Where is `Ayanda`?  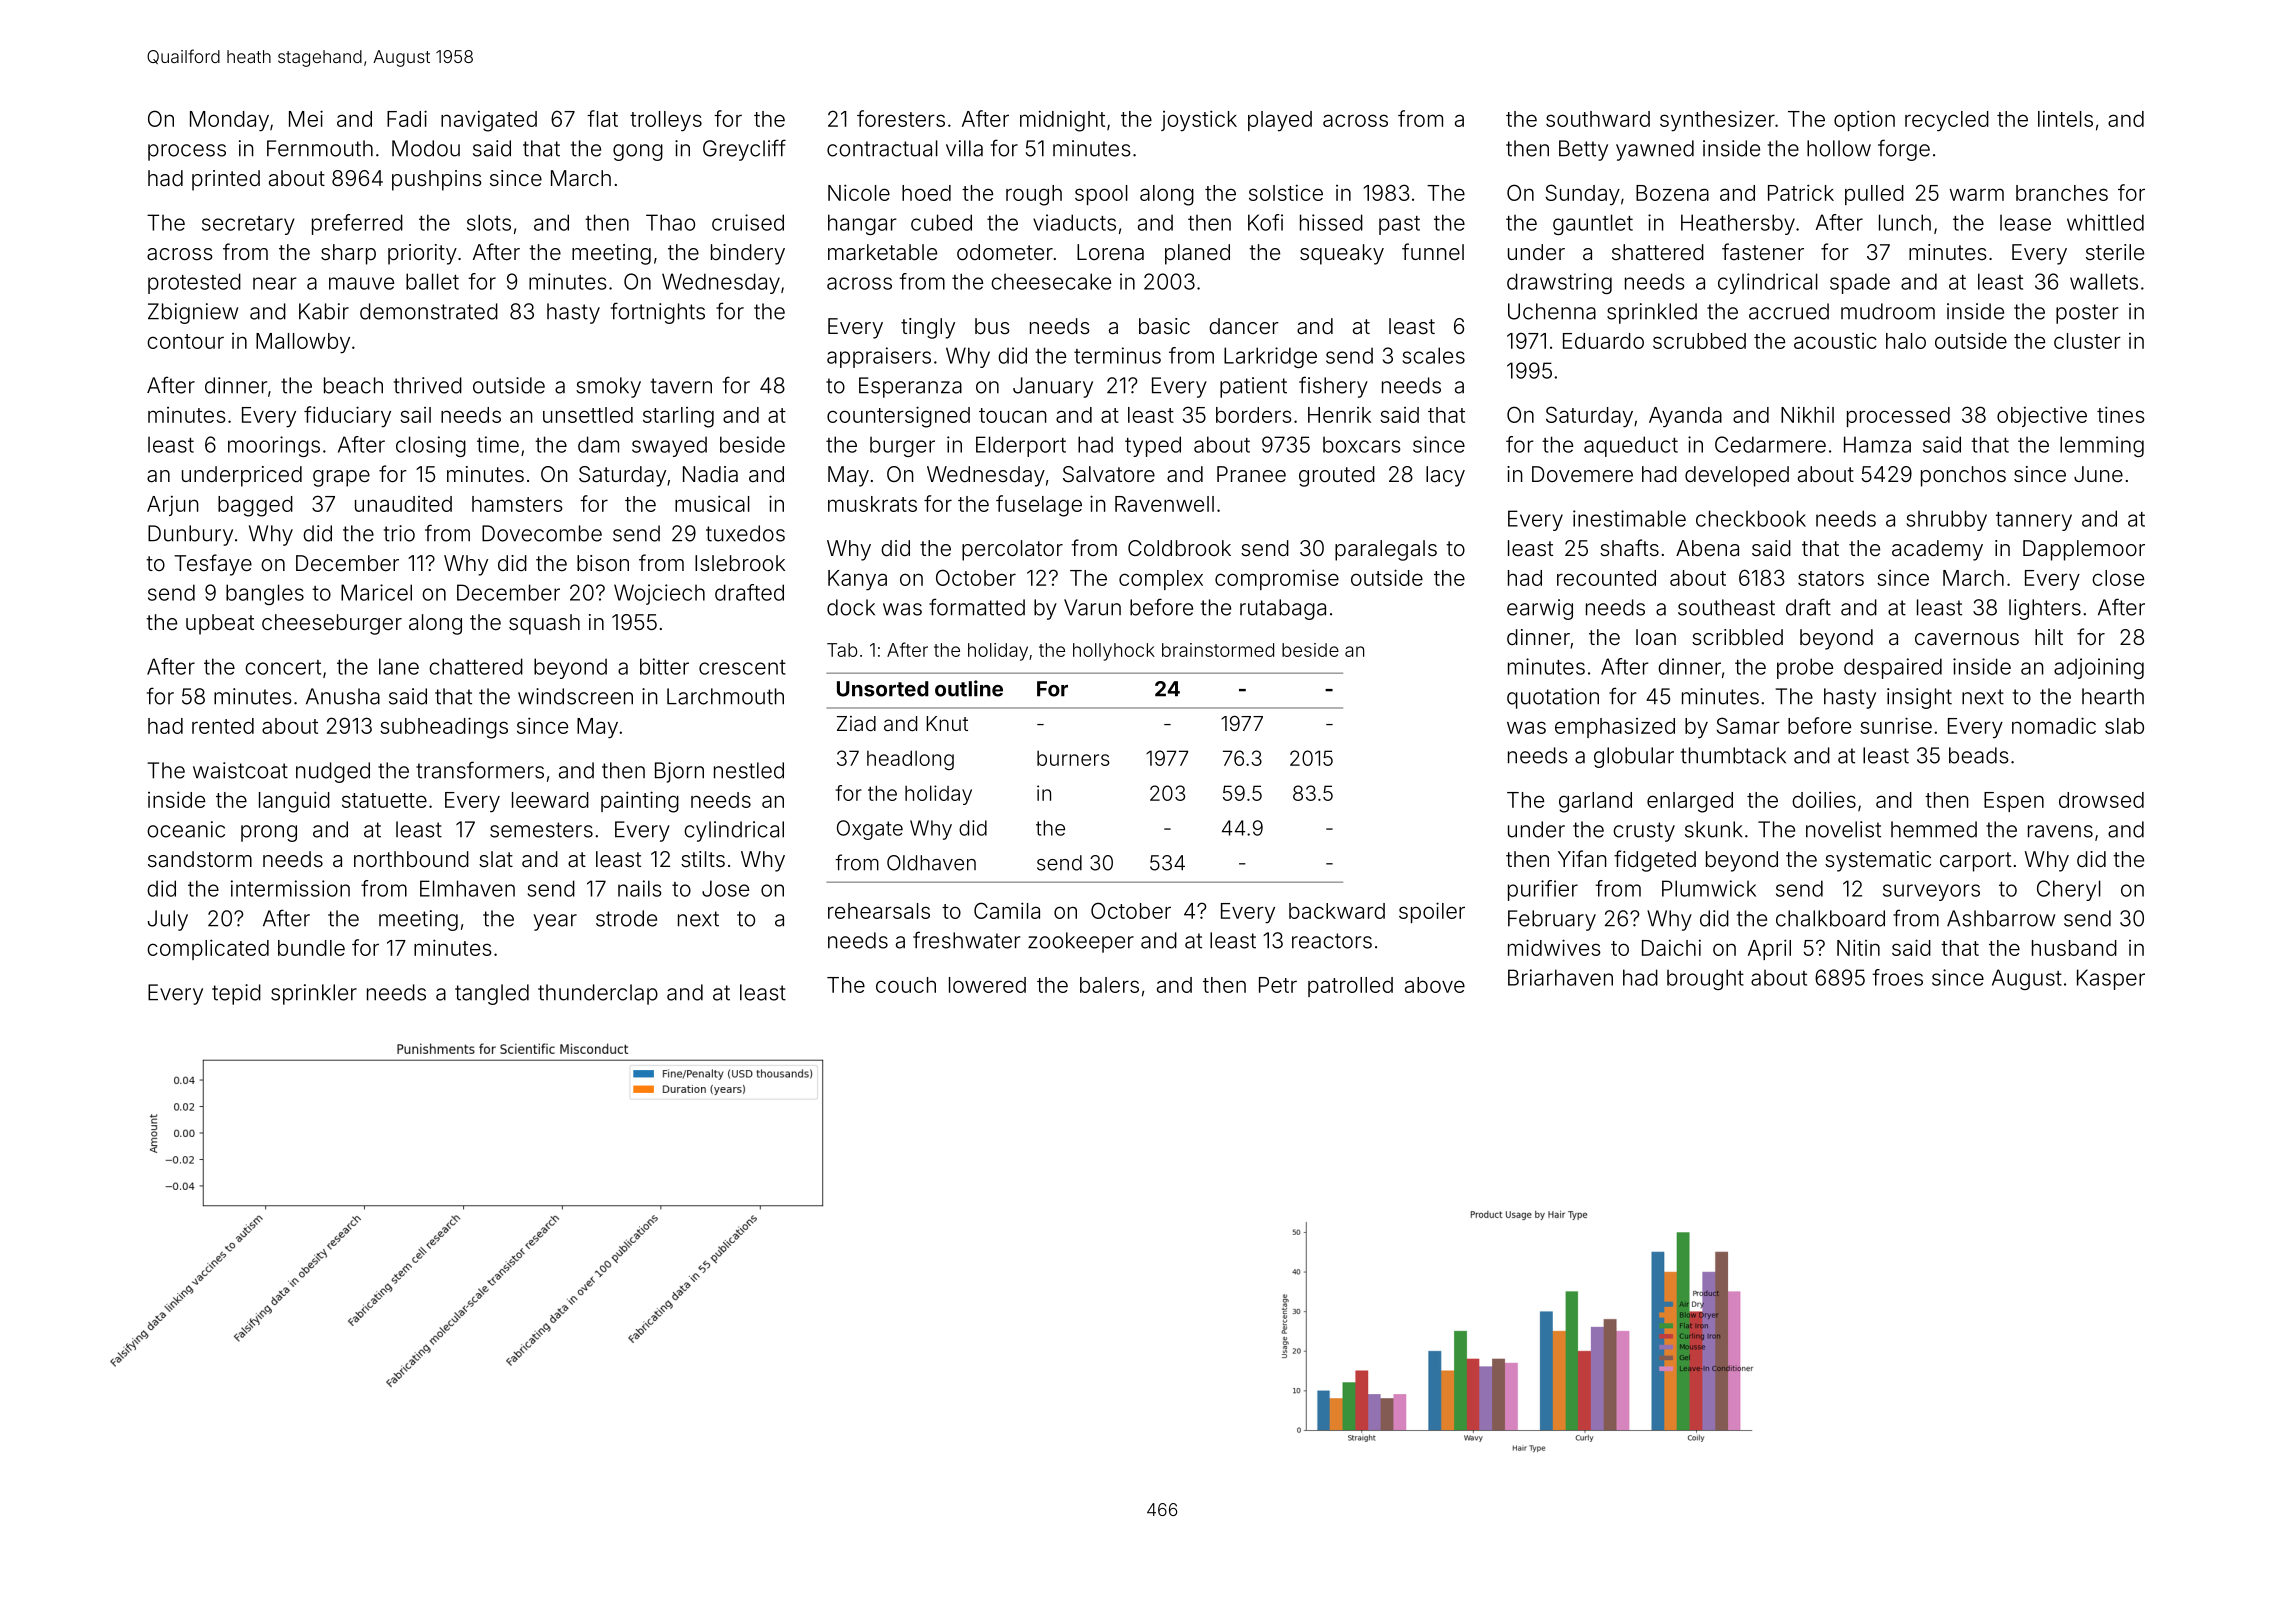
Ayanda is located at coordinates (1685, 417).
